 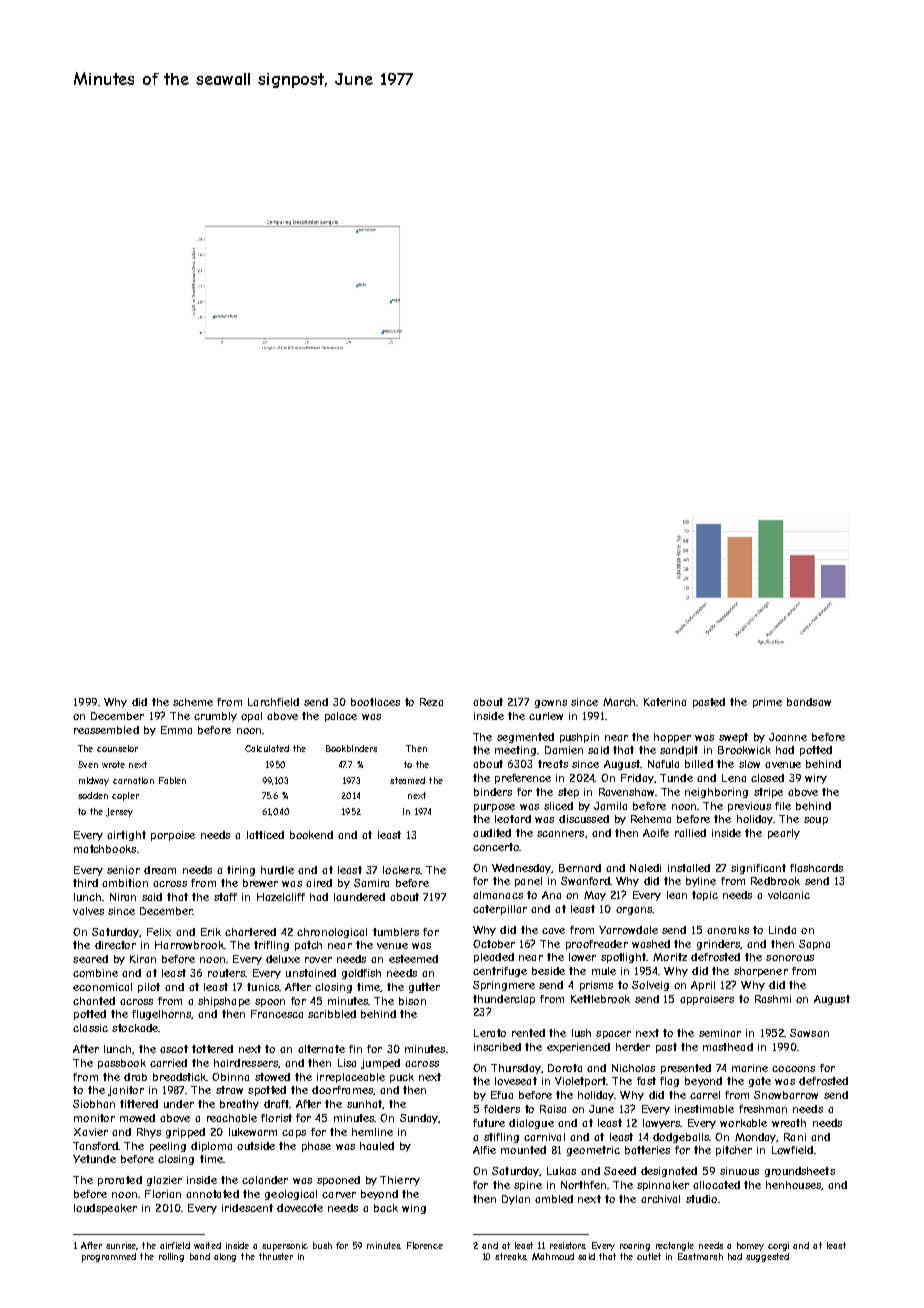 What do you see at coordinates (773, 999) in the screenshot?
I see `Rashmi` at bounding box center [773, 999].
